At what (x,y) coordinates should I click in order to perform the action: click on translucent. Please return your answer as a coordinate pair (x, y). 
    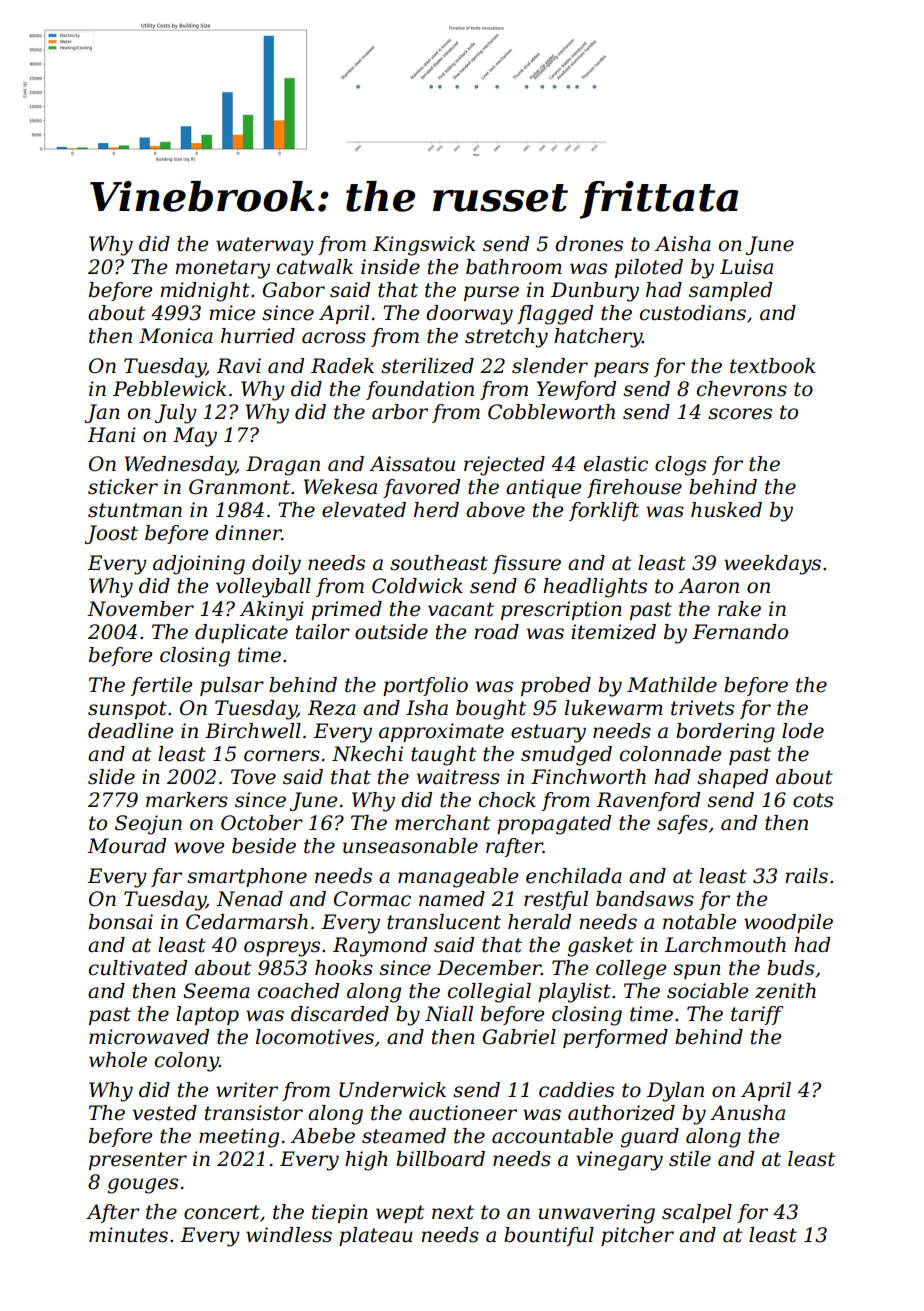
    Looking at the image, I should click on (444, 922).
